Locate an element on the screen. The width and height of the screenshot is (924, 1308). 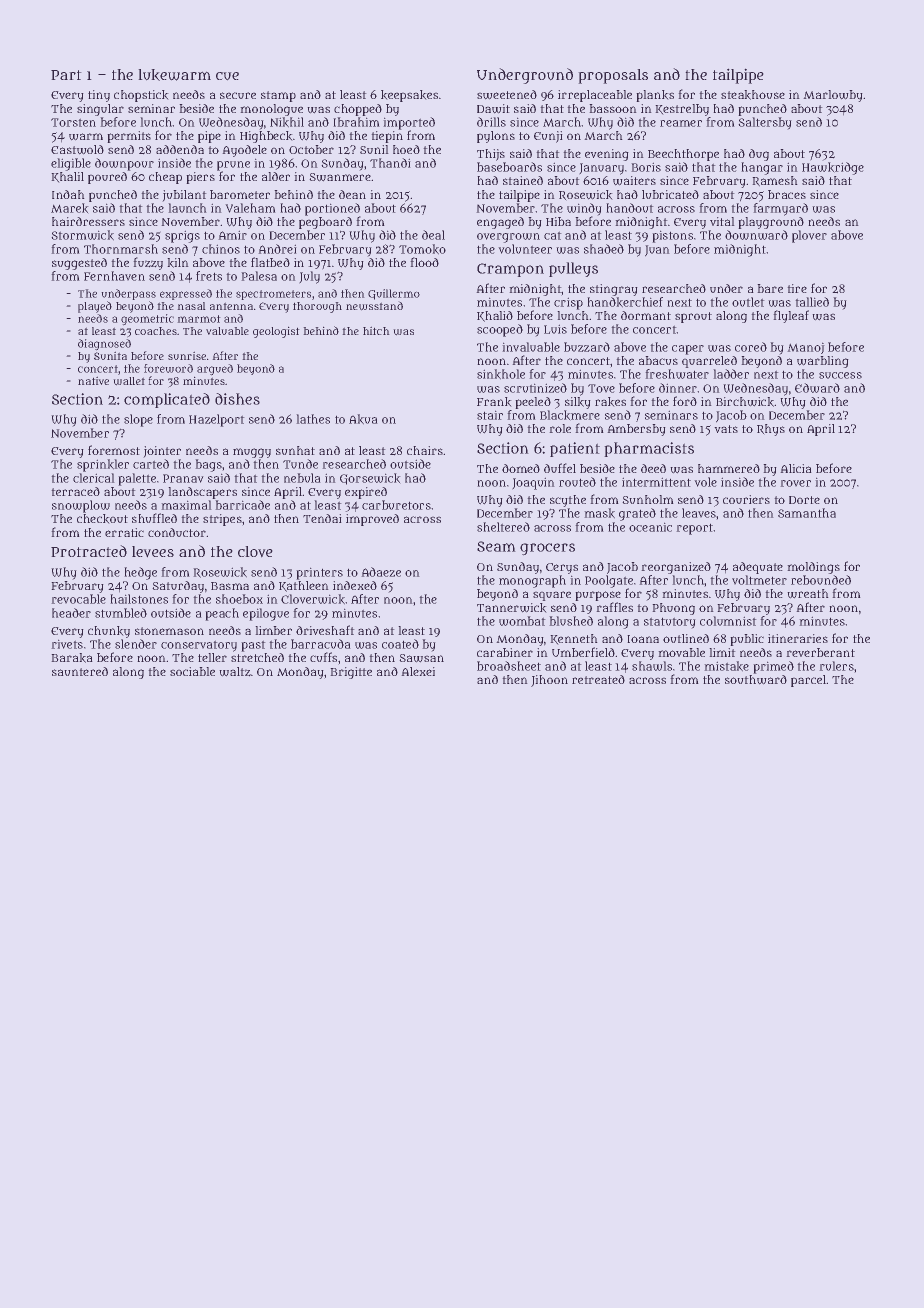
Jihoon is located at coordinates (549, 681).
